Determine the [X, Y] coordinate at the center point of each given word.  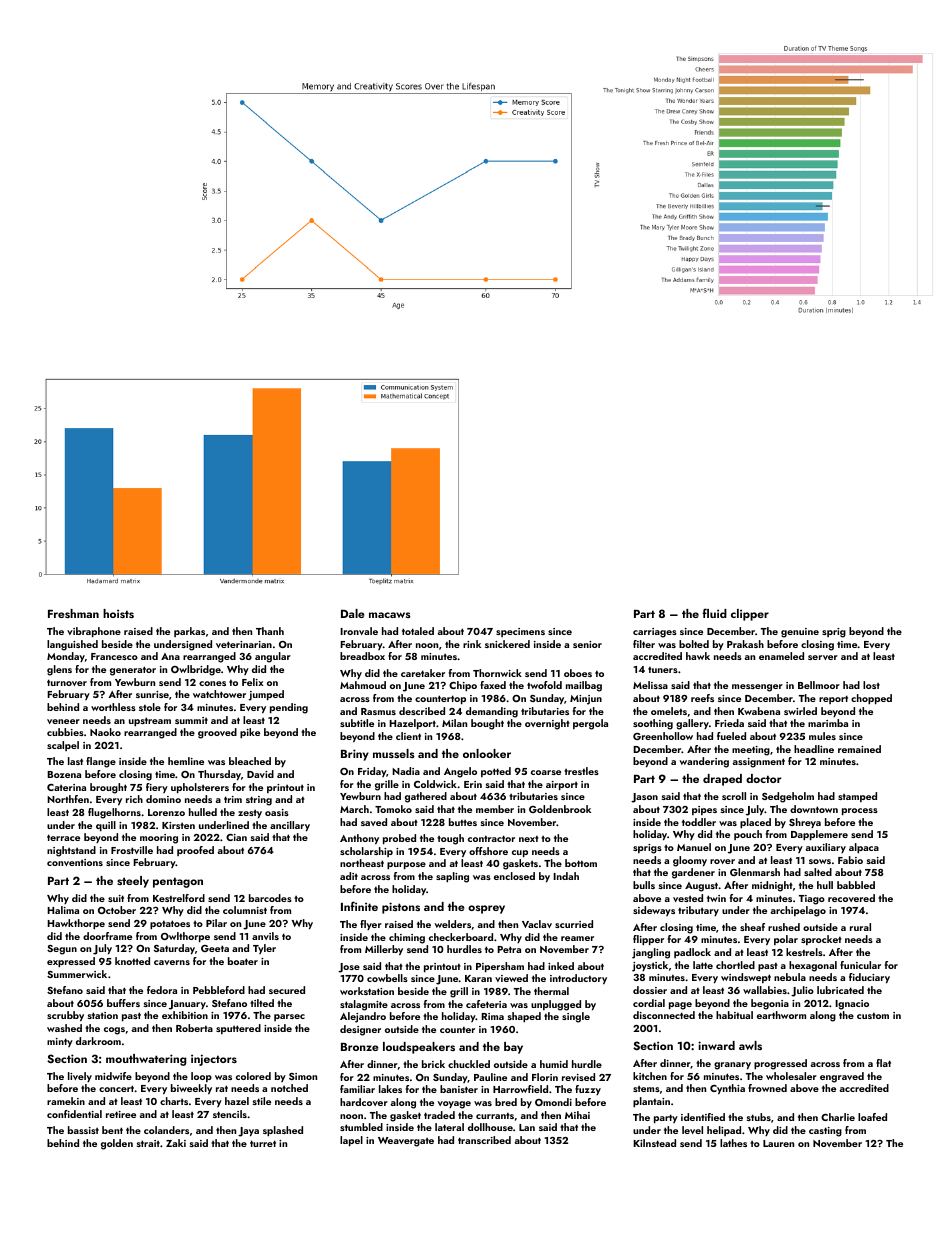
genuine [800, 633]
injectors [214, 1060]
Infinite [359, 906]
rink [472, 644]
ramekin [66, 1101]
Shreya [805, 823]
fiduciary [869, 978]
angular [273, 657]
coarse [546, 772]
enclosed [514, 876]
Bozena [64, 774]
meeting [751, 751]
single [576, 1017]
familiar [357, 1089]
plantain [651, 1102]
